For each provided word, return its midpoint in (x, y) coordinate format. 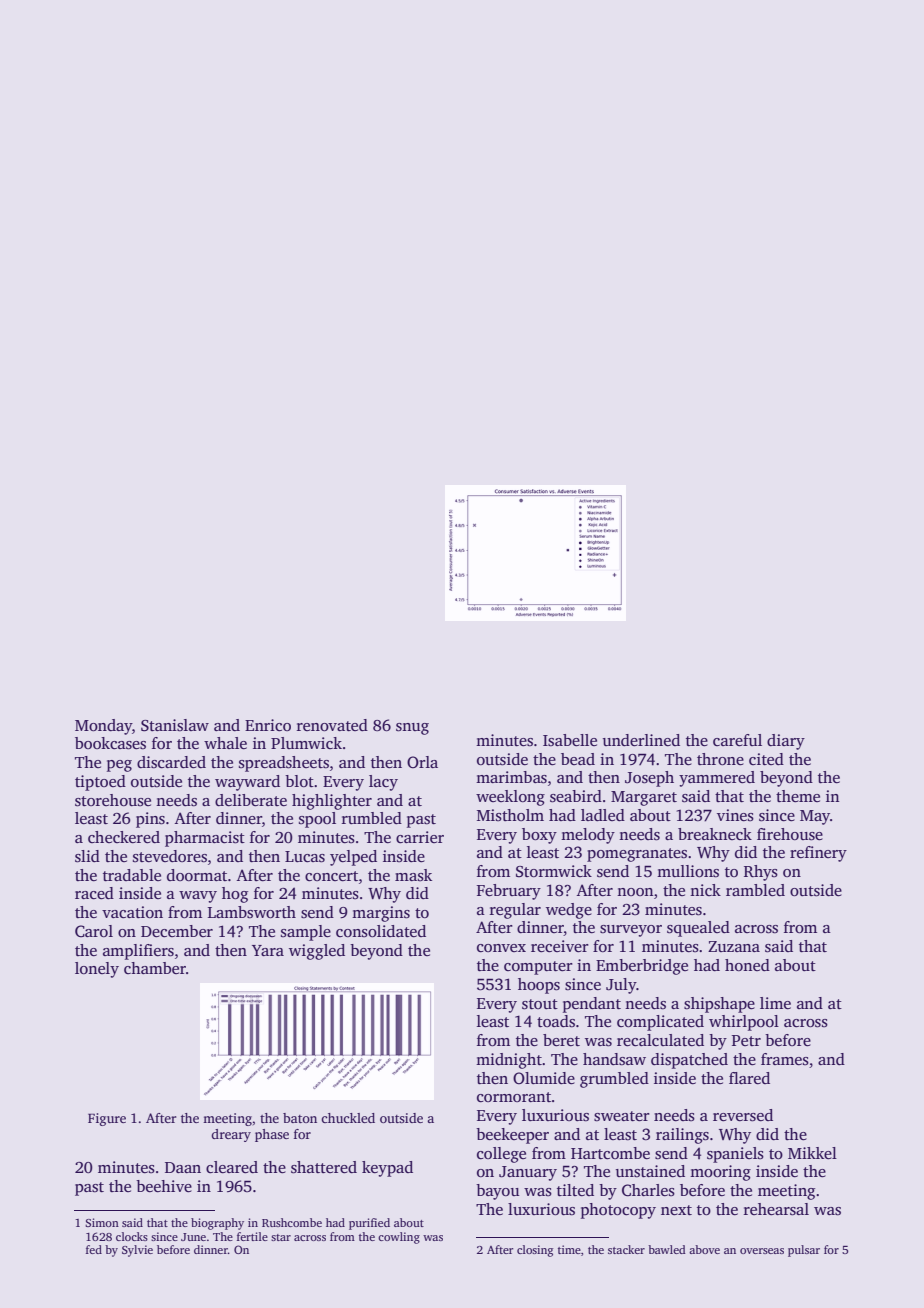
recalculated (660, 1040)
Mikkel (812, 1153)
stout (540, 1004)
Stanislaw (175, 725)
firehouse (790, 834)
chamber (155, 968)
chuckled (348, 1118)
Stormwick (554, 871)
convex (501, 948)
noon (635, 892)
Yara (268, 950)
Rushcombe (292, 1222)
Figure (107, 1119)
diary (786, 742)
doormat (197, 875)
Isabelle (570, 740)
